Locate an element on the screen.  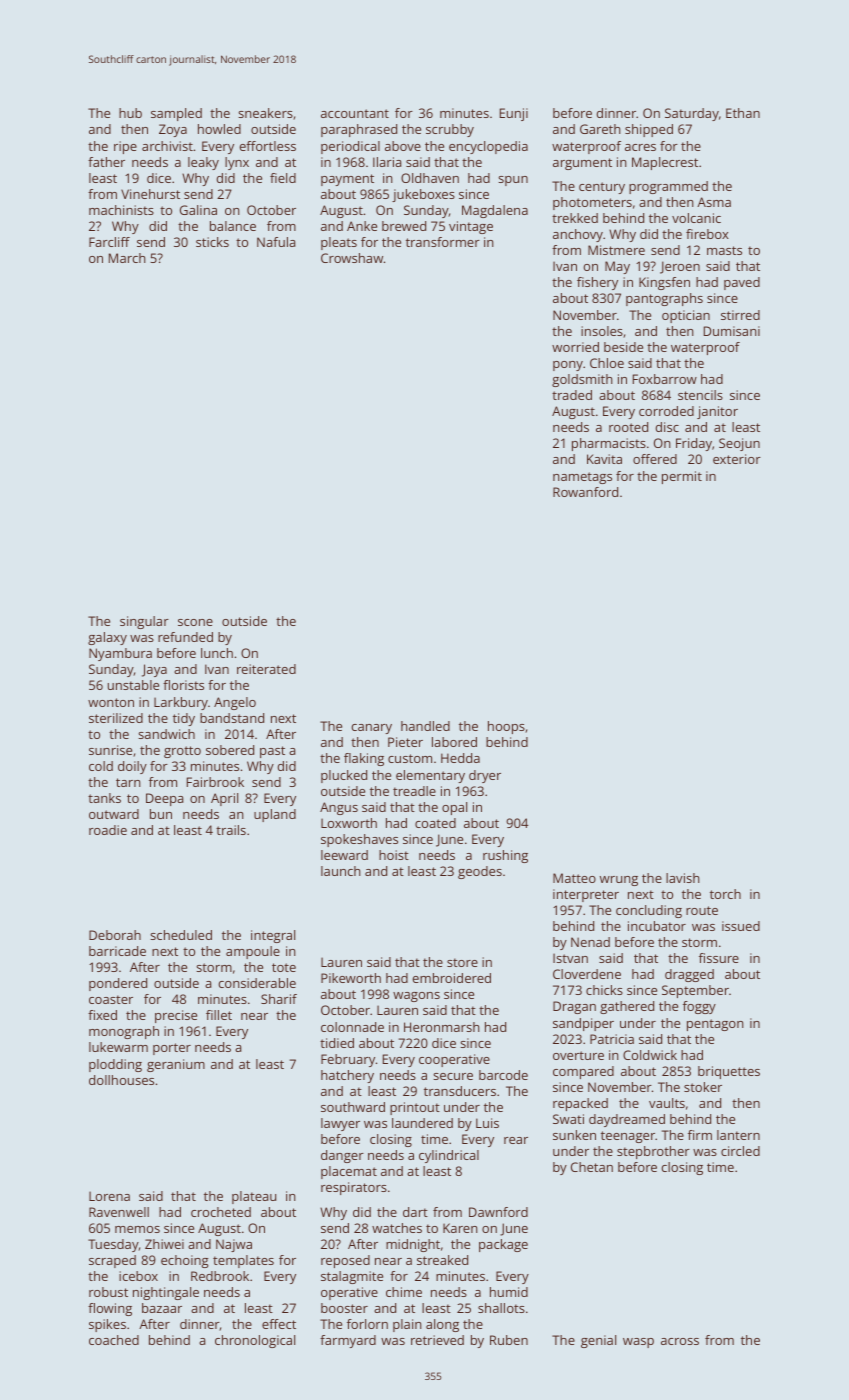
galaxy is located at coordinates (107, 638).
